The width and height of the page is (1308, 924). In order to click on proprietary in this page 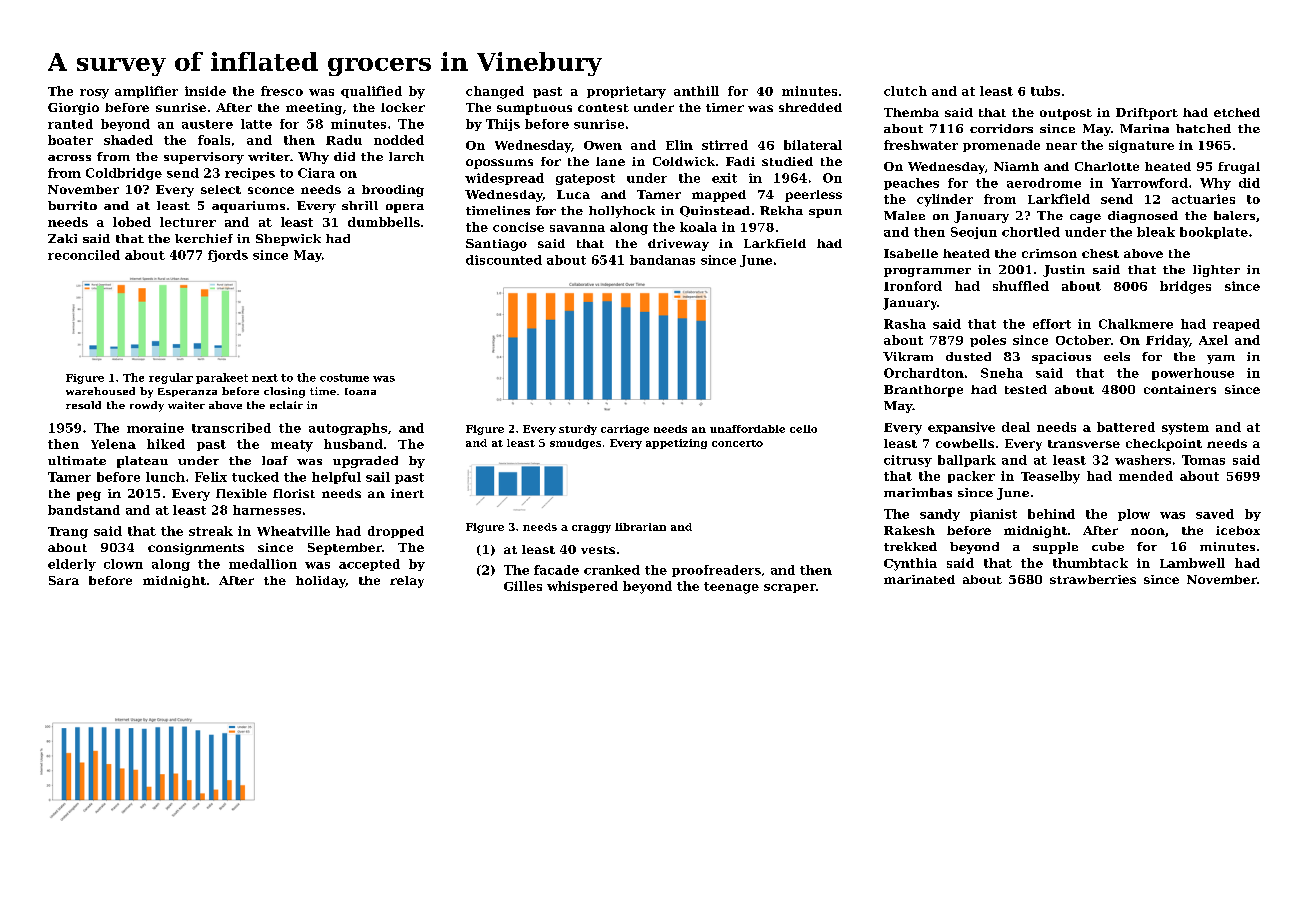, I will do `click(626, 92)`.
